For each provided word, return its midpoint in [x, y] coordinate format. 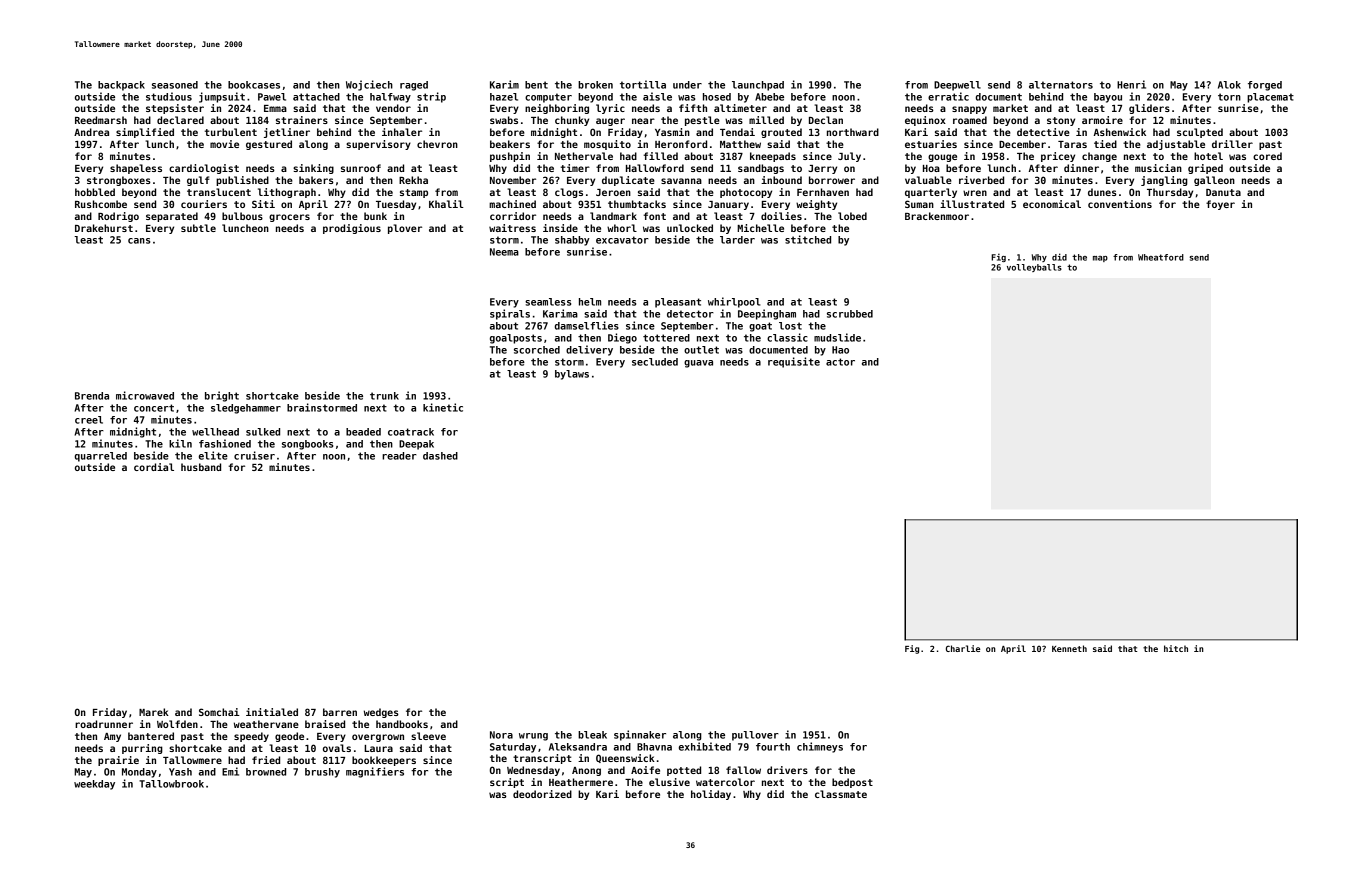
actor [840, 362]
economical [1052, 204]
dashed [440, 456]
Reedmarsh [101, 120]
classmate [841, 794]
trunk [384, 396]
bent [536, 85]
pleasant [678, 303]
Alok [1229, 85]
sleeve [428, 736]
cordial [154, 467]
